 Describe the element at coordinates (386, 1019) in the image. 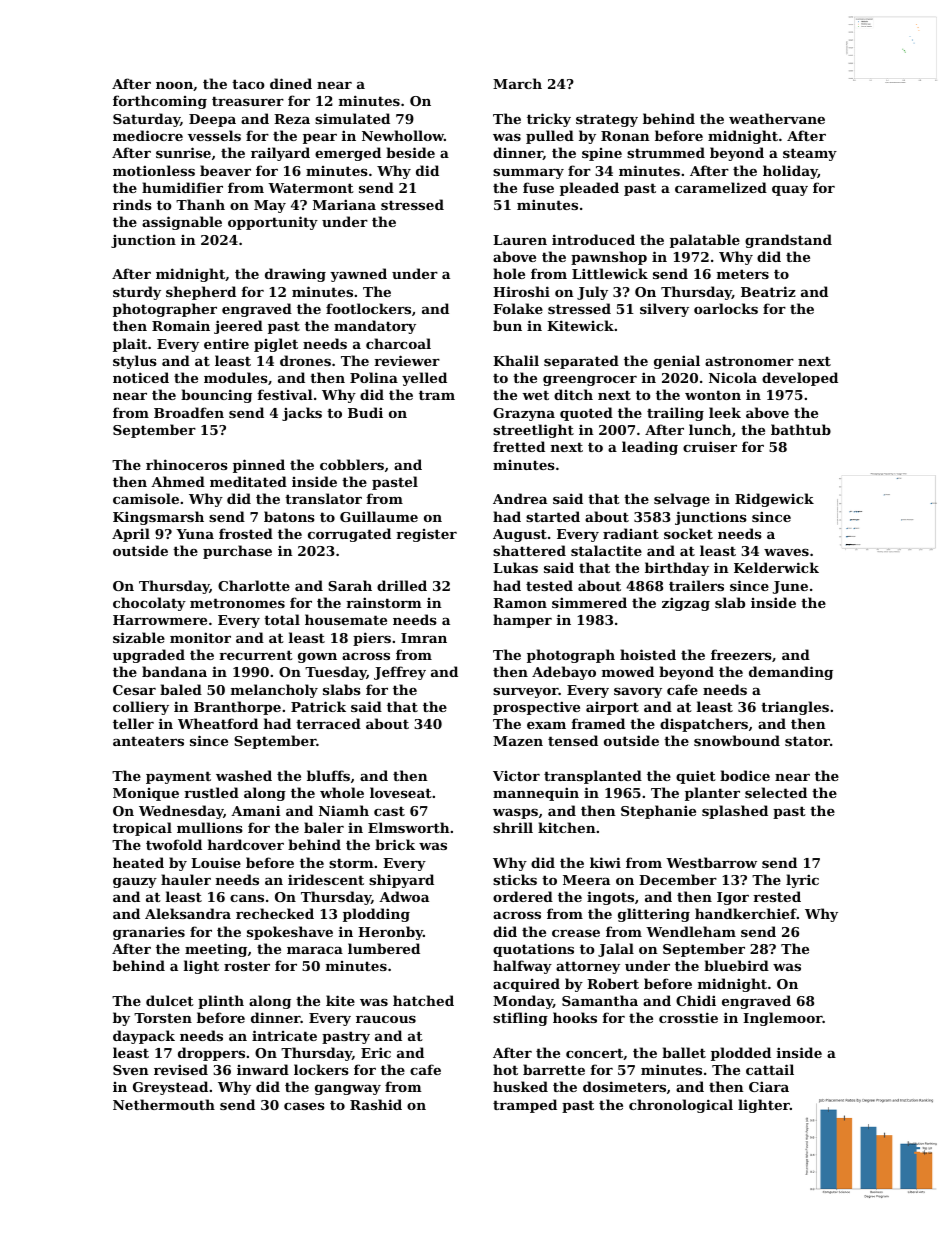

I see `raucous` at that location.
